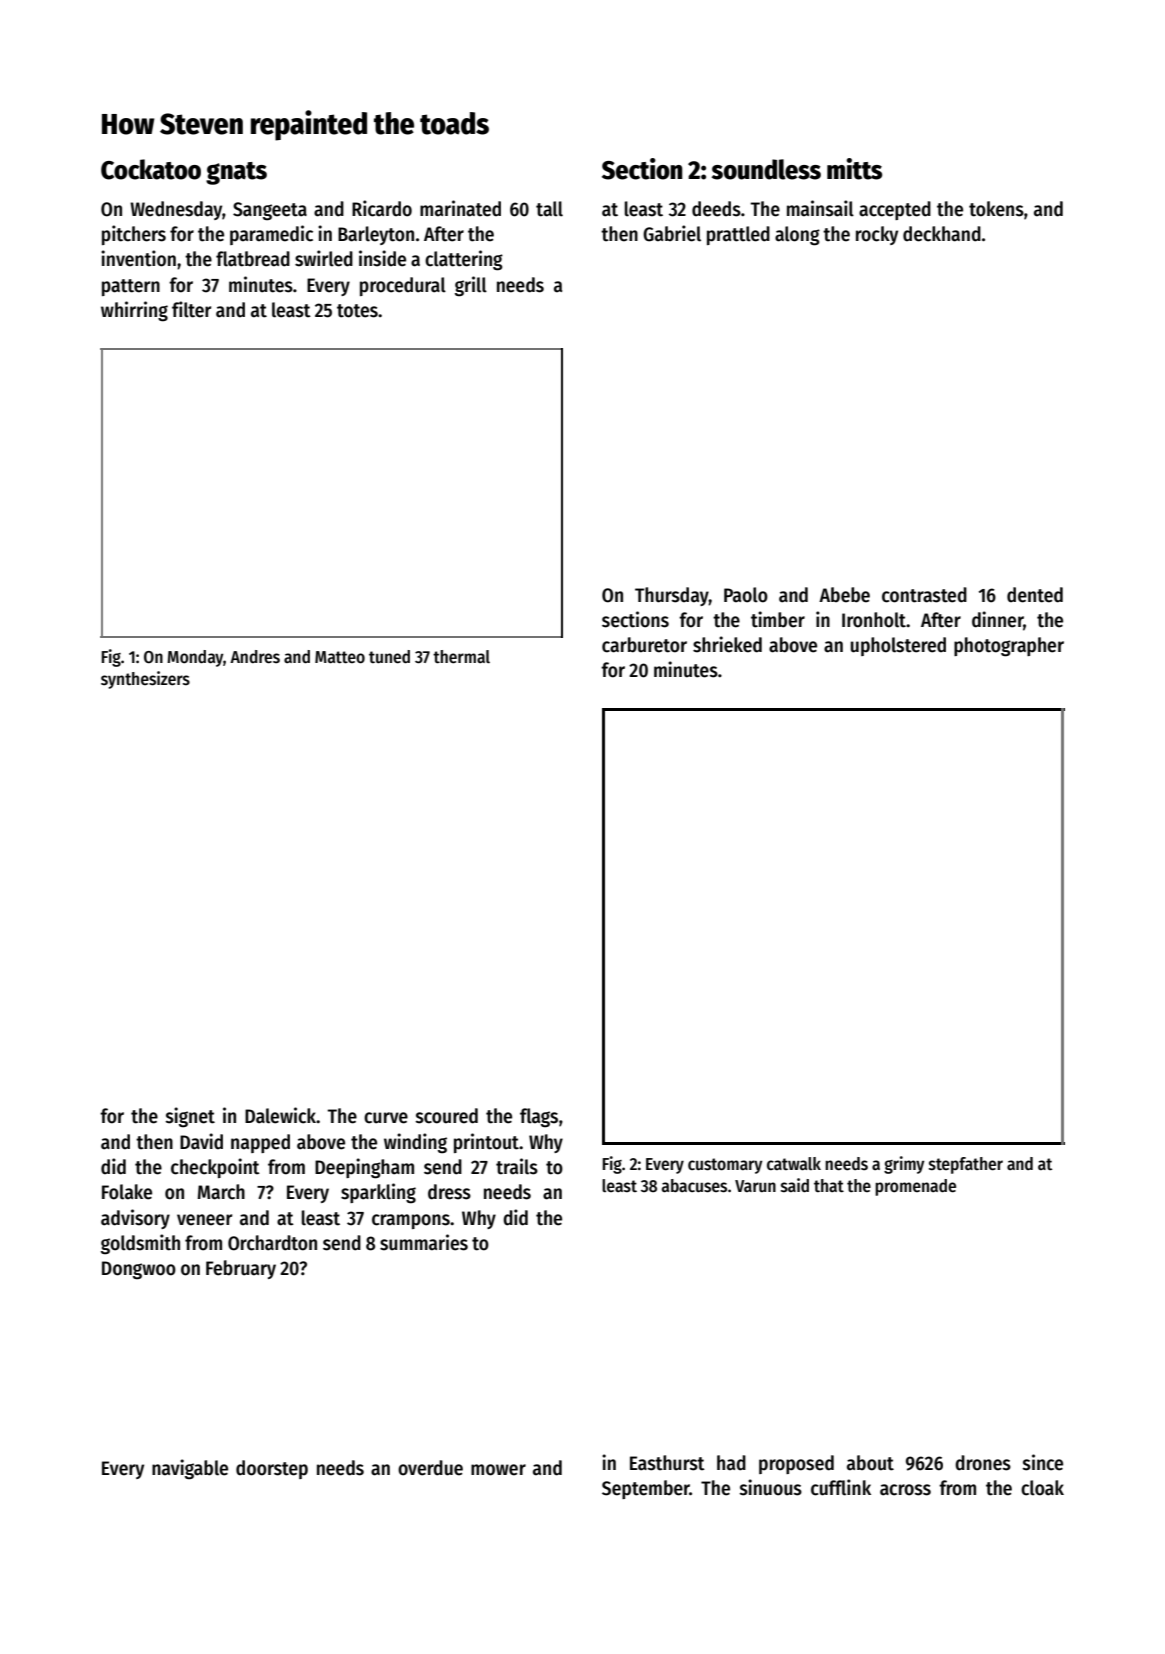 The image size is (1165, 1654). What do you see at coordinates (966, 1165) in the screenshot?
I see `stepfather` at bounding box center [966, 1165].
